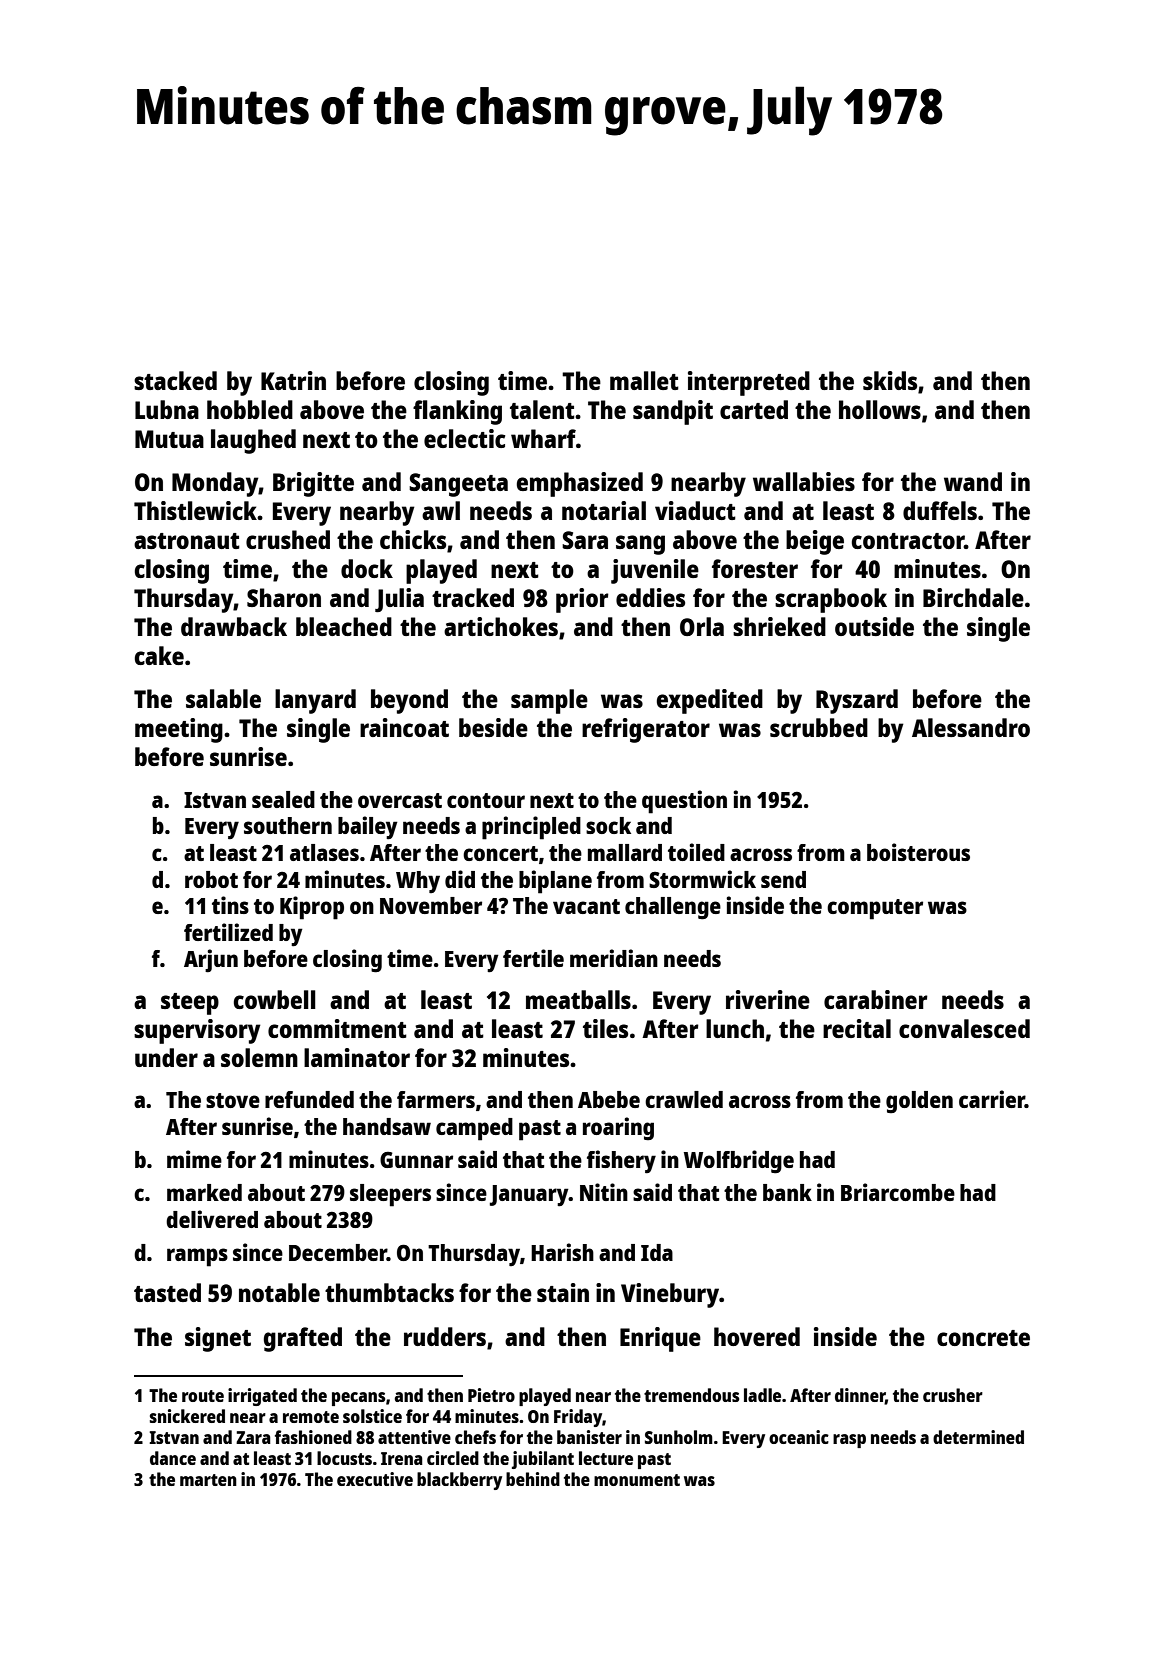 The height and width of the document is (1654, 1165). I want to click on Briarcombe, so click(898, 1192).
